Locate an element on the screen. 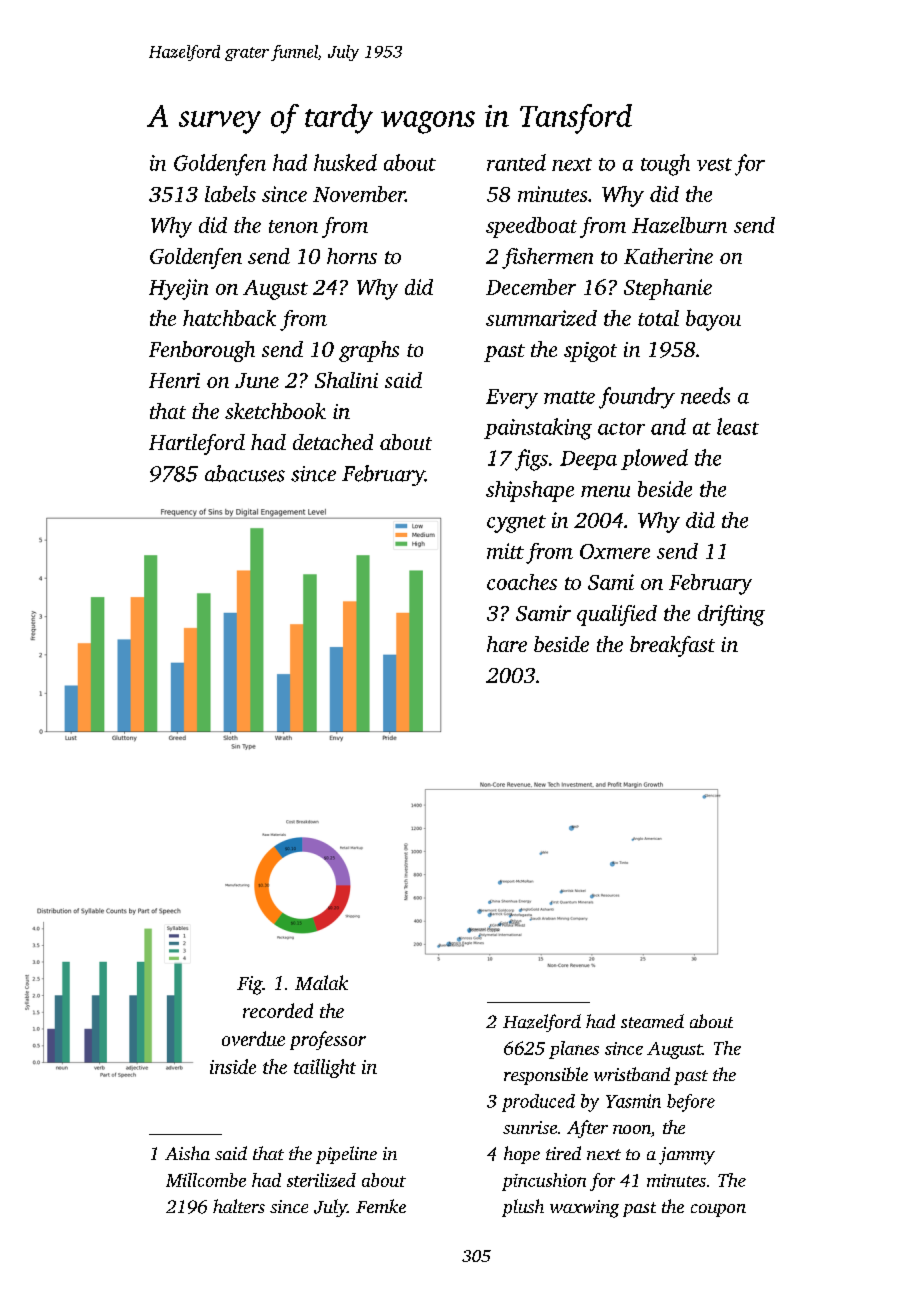  halters is located at coordinates (239, 1206).
